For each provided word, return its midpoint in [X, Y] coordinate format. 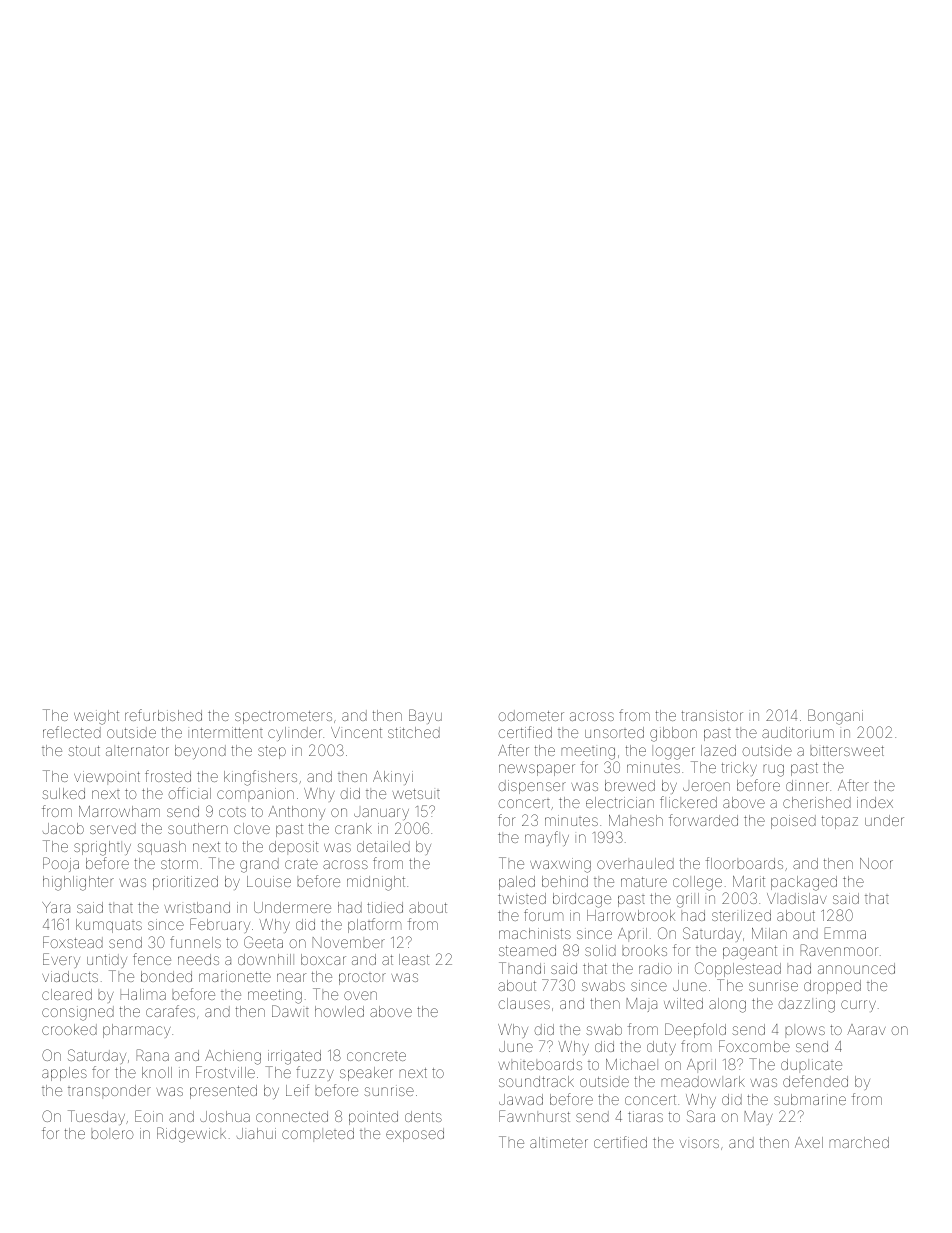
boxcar [323, 959]
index [875, 802]
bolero [112, 1133]
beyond [200, 752]
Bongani [835, 717]
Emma [845, 933]
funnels [195, 942]
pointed [373, 1118]
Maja [642, 1005]
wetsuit [416, 794]
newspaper [537, 770]
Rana [153, 1055]
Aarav [866, 1029]
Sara [701, 1116]
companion [255, 795]
